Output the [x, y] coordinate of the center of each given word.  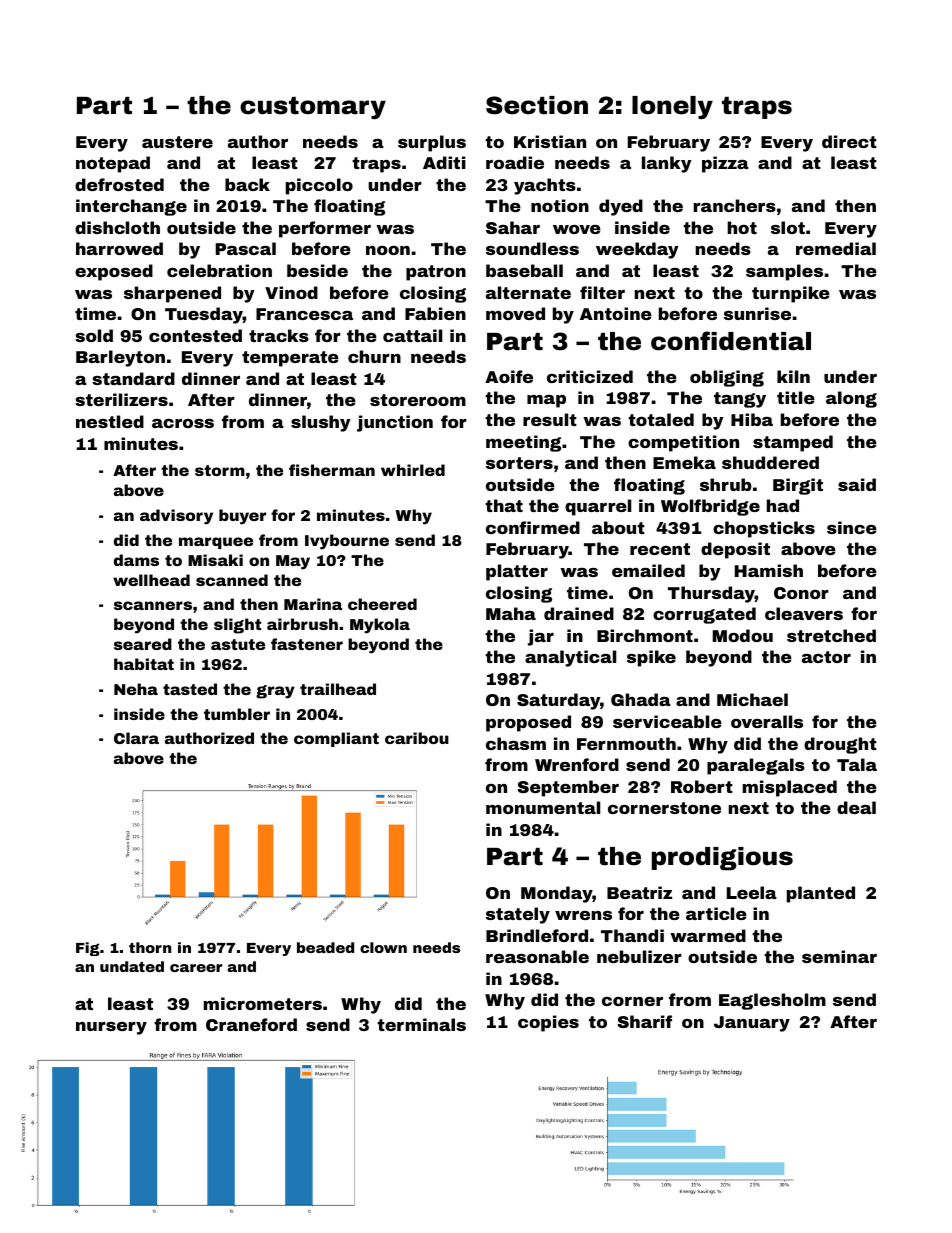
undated [132, 966]
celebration [219, 270]
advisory [176, 517]
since [852, 527]
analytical [570, 658]
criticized [590, 376]
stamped [793, 443]
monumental [543, 807]
